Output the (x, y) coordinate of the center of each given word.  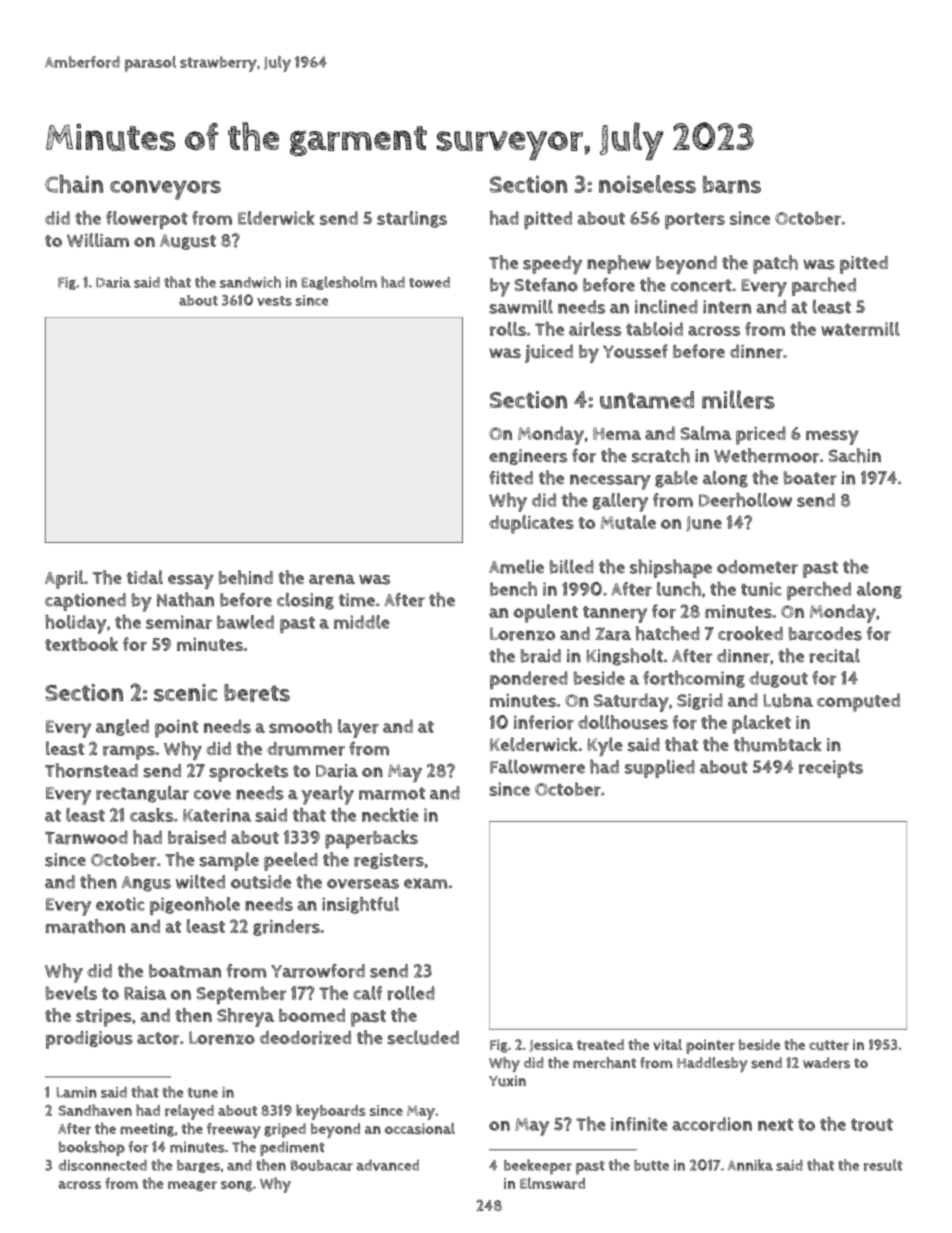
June (704, 524)
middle (362, 622)
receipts (831, 769)
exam (425, 883)
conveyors (165, 190)
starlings (412, 219)
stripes (104, 1018)
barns (732, 185)
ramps (129, 752)
